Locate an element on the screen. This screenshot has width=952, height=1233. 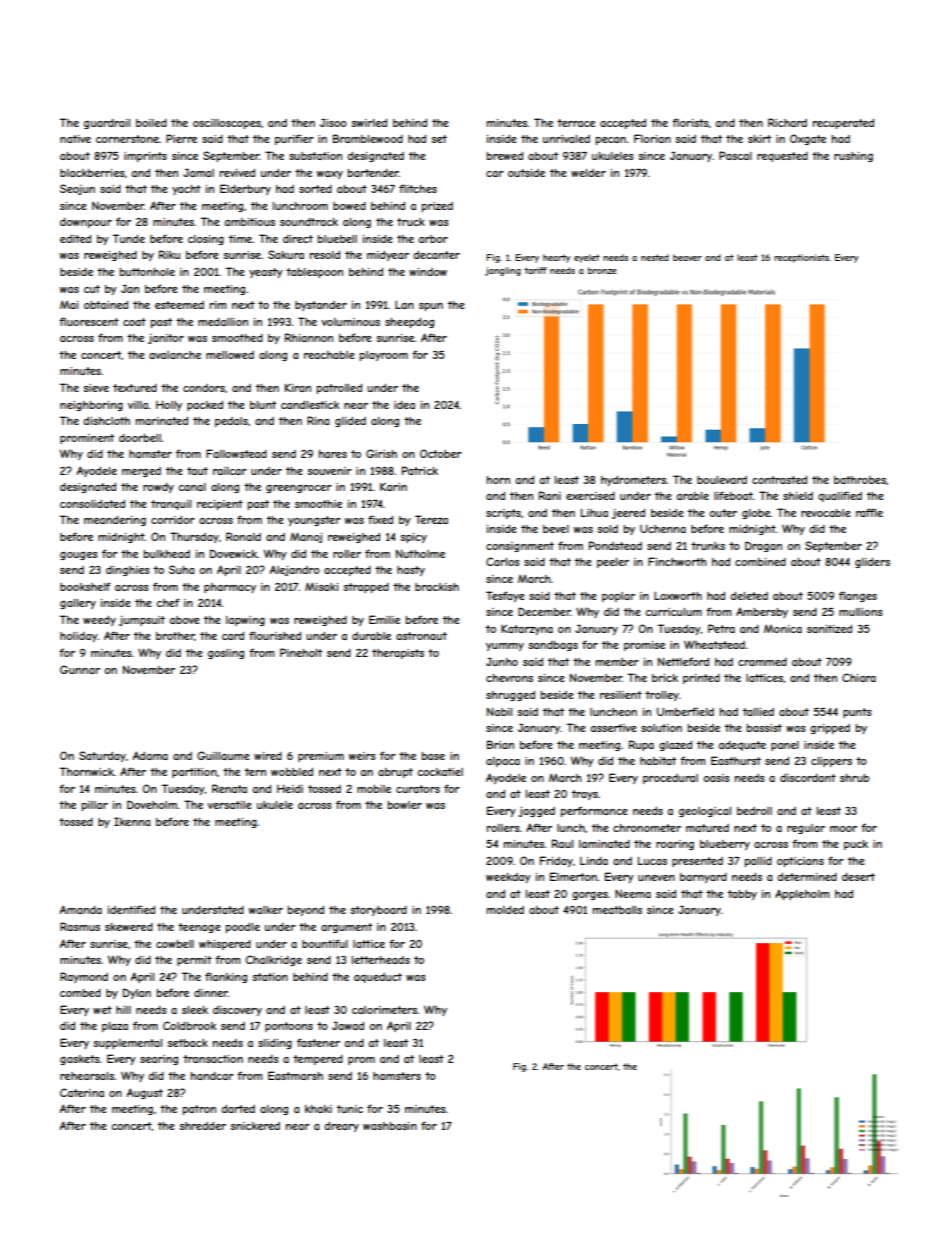
tunic is located at coordinates (350, 1109).
